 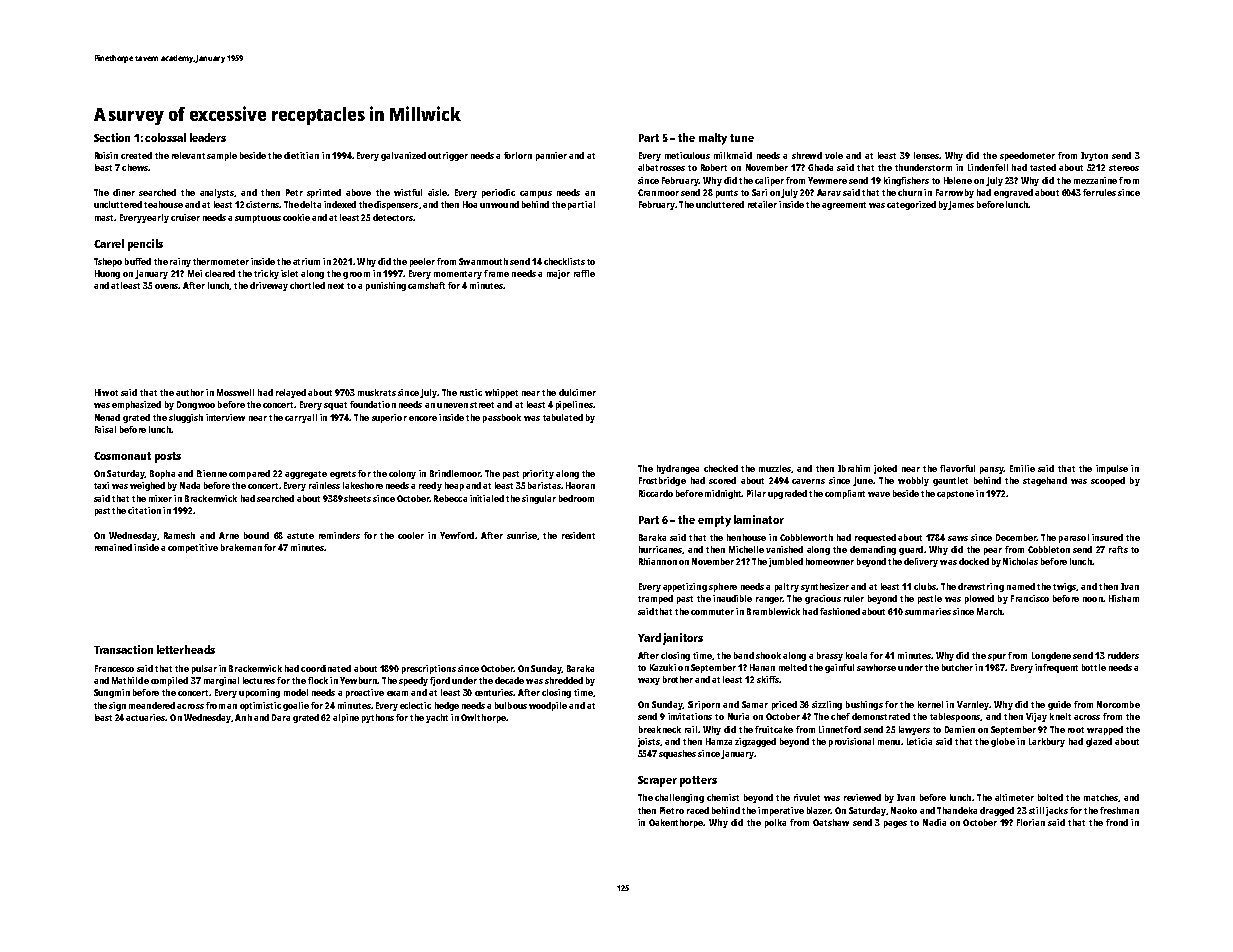 What do you see at coordinates (742, 138) in the screenshot?
I see `tune` at bounding box center [742, 138].
